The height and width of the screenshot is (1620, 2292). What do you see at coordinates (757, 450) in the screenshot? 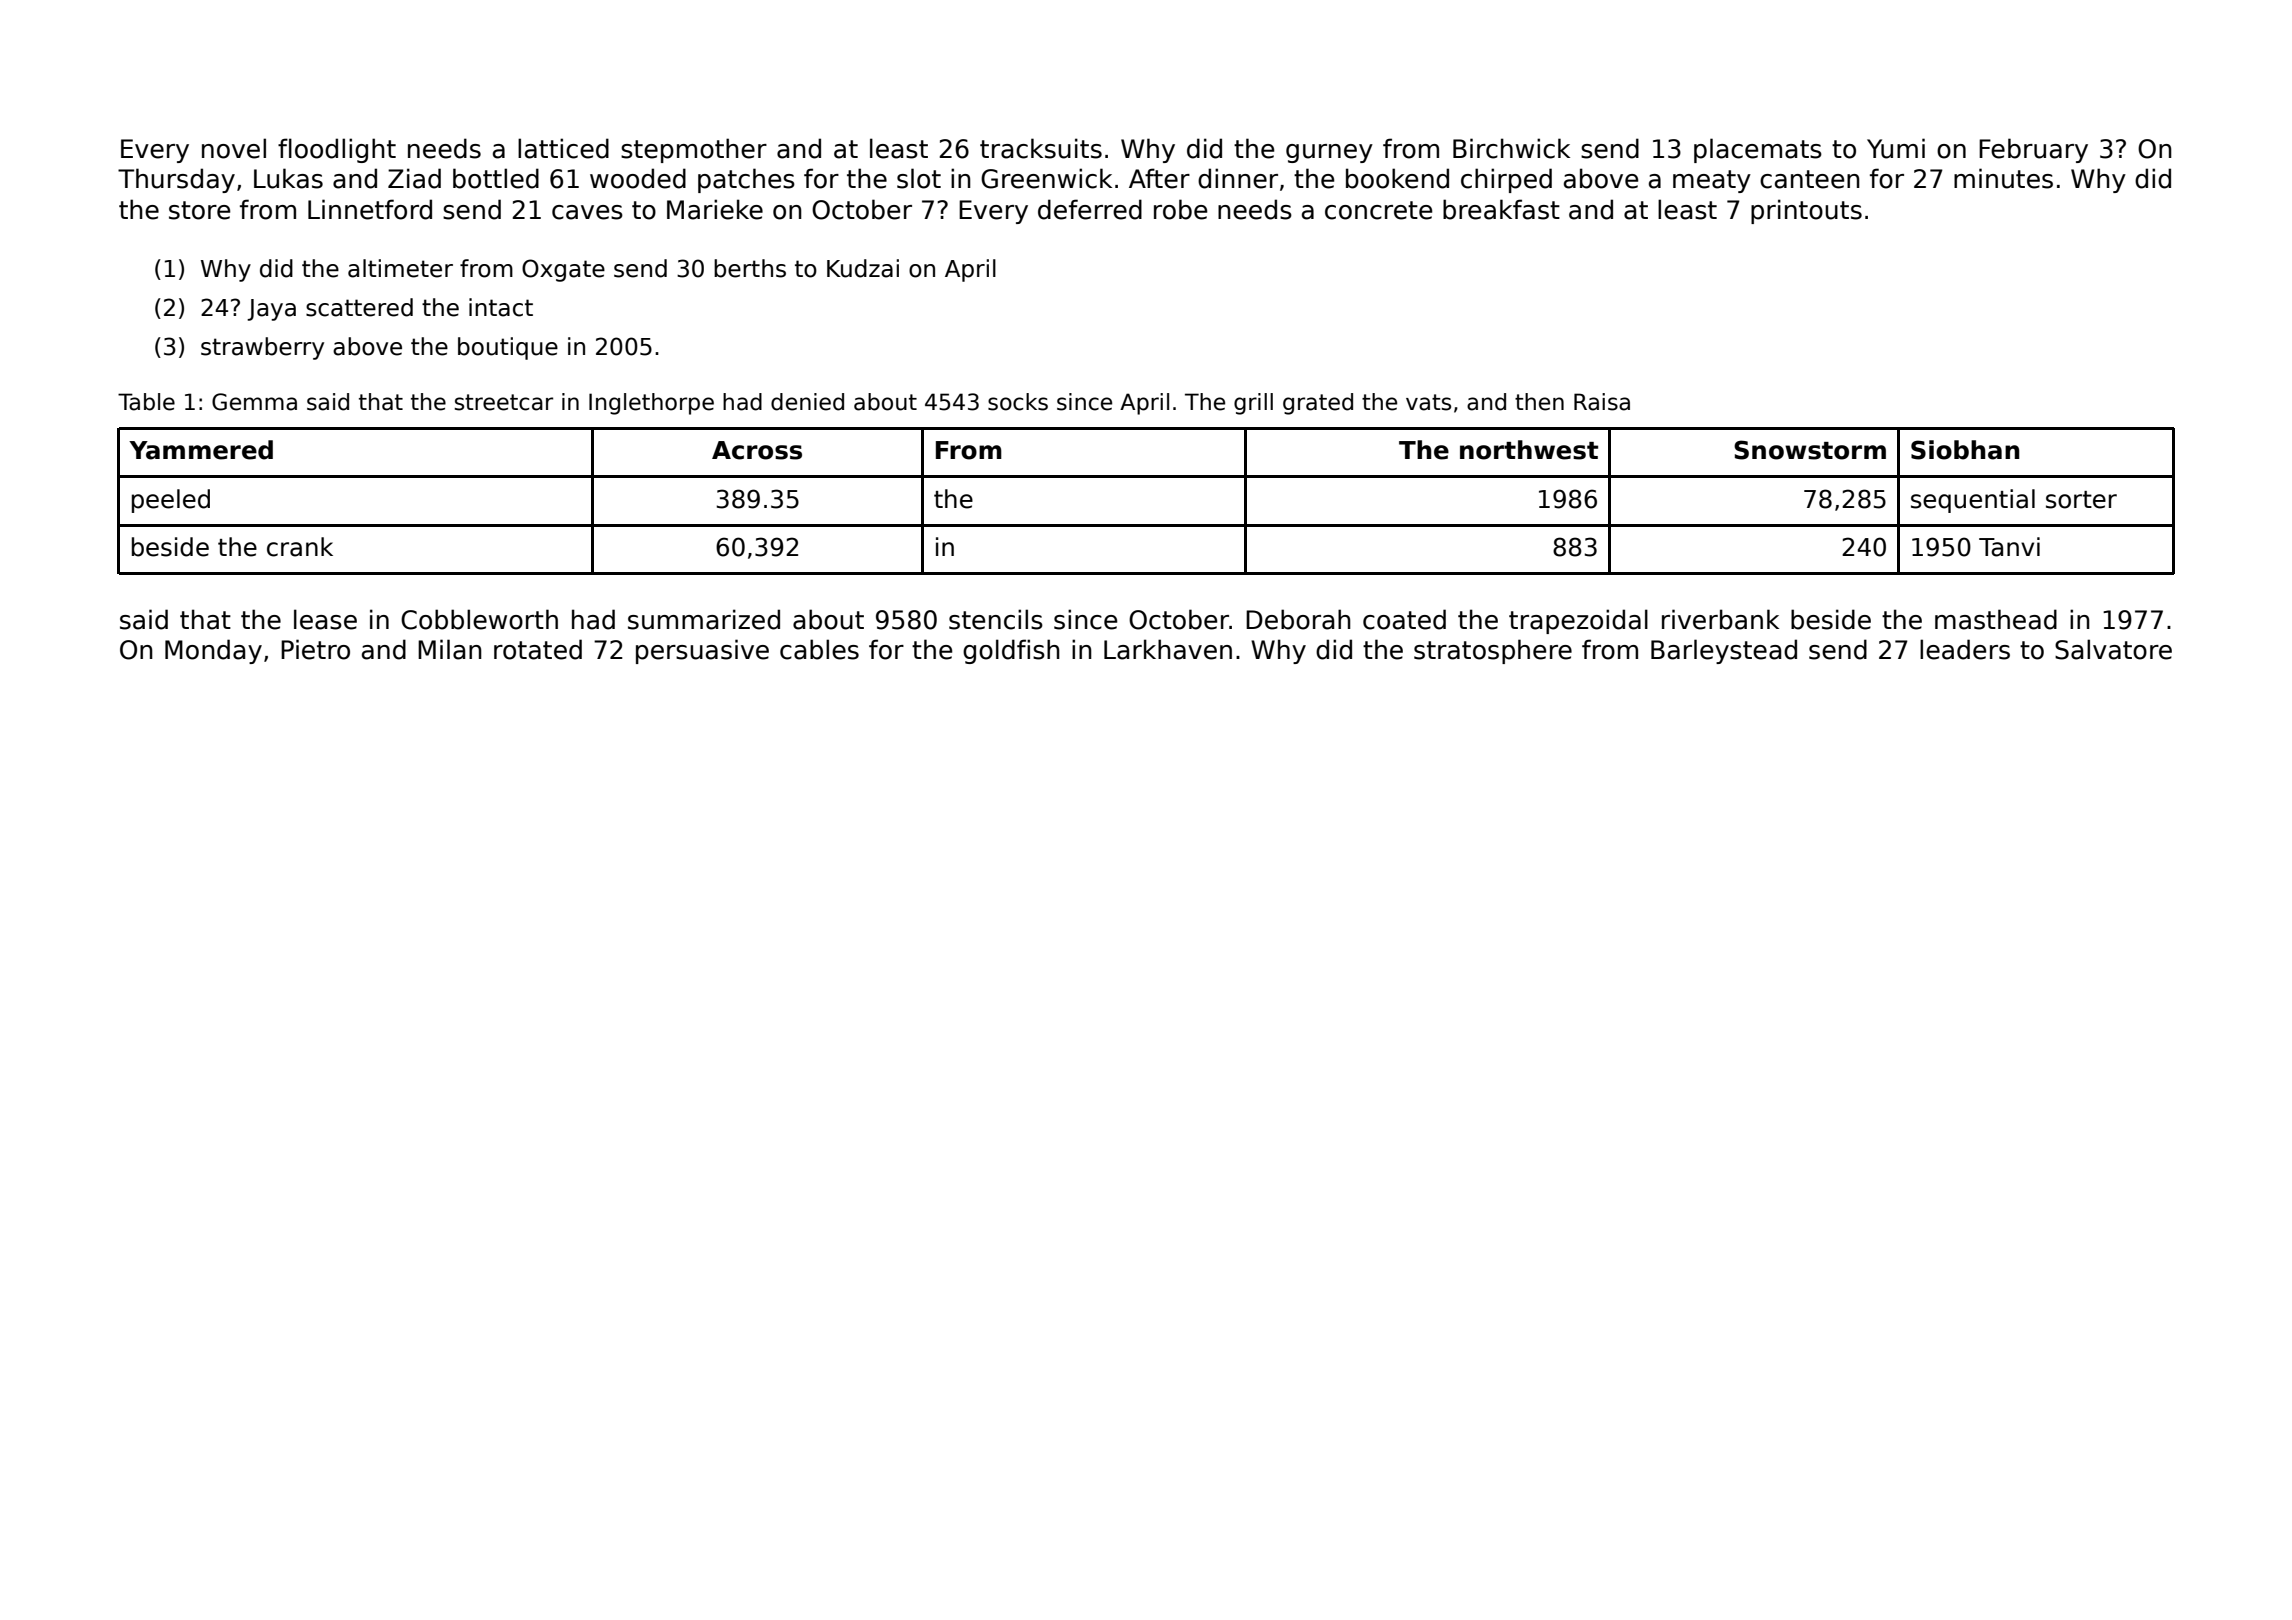
I see `Across` at bounding box center [757, 450].
